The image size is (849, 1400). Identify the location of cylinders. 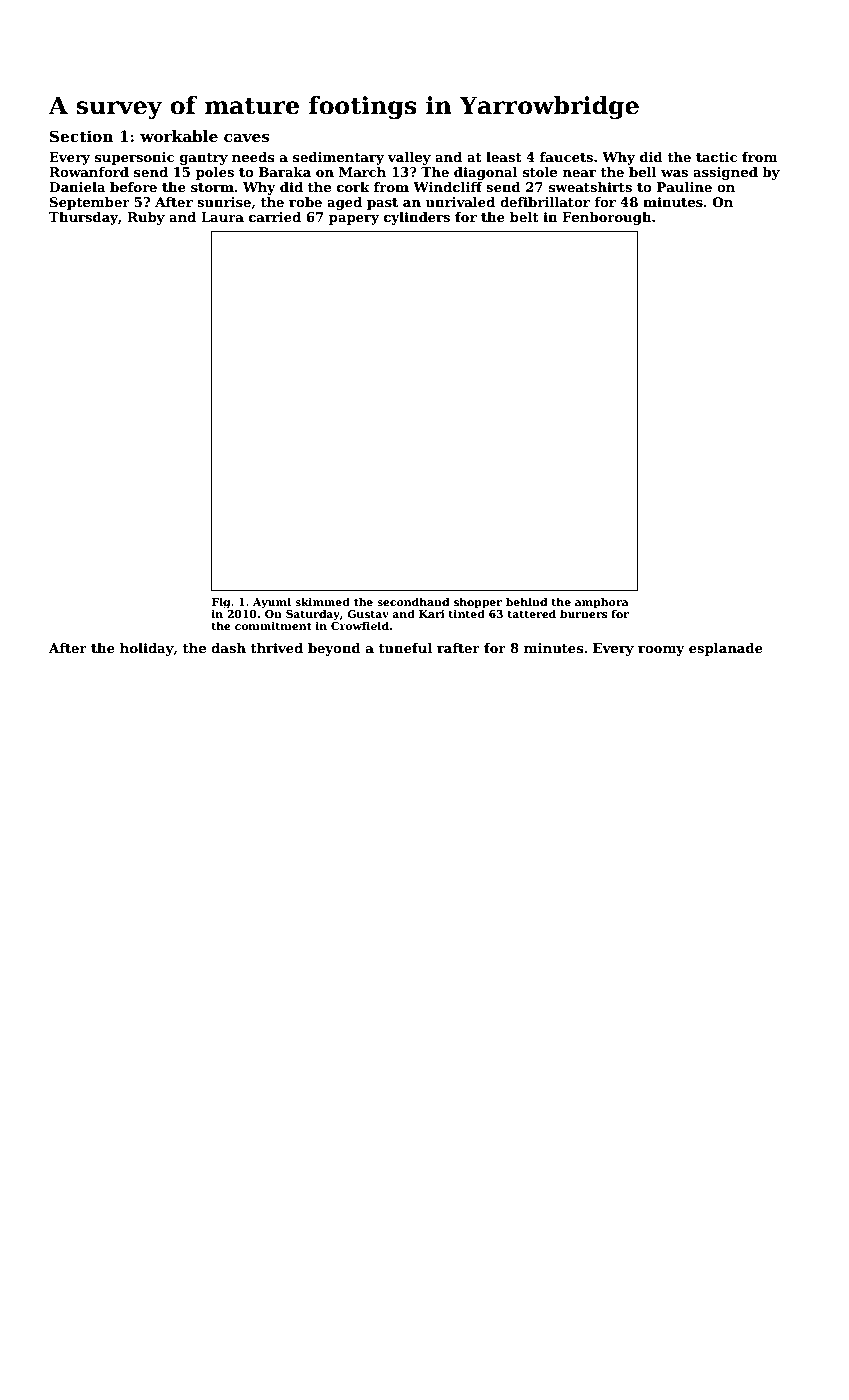
(417, 218).
